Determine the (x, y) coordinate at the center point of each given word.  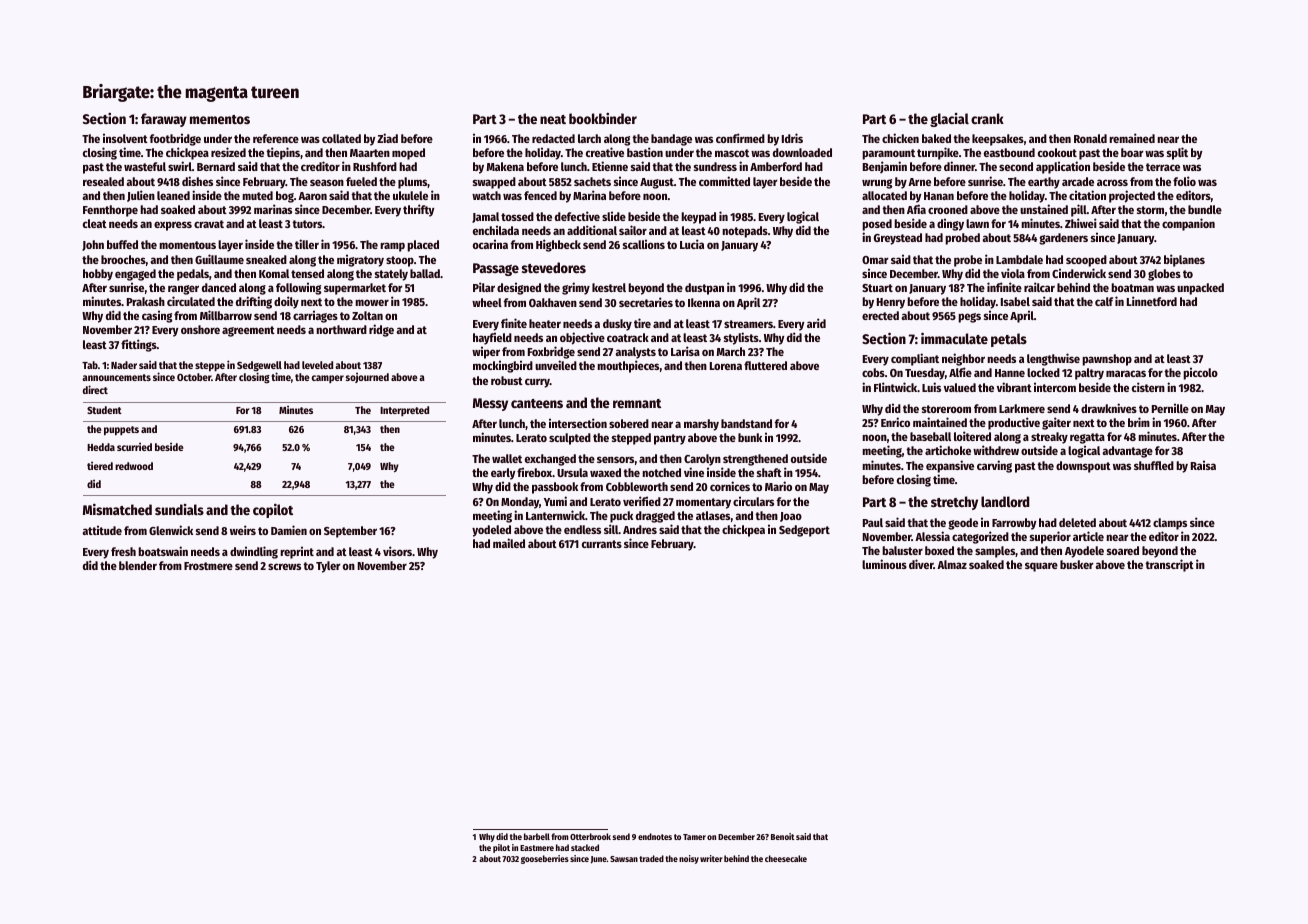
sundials (179, 509)
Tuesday (925, 374)
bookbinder (603, 118)
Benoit (783, 836)
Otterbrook (590, 836)
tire (642, 323)
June (599, 860)
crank (987, 118)
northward (341, 329)
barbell (537, 836)
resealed (103, 181)
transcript (1169, 565)
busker (1077, 564)
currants (602, 544)
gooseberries (545, 859)
